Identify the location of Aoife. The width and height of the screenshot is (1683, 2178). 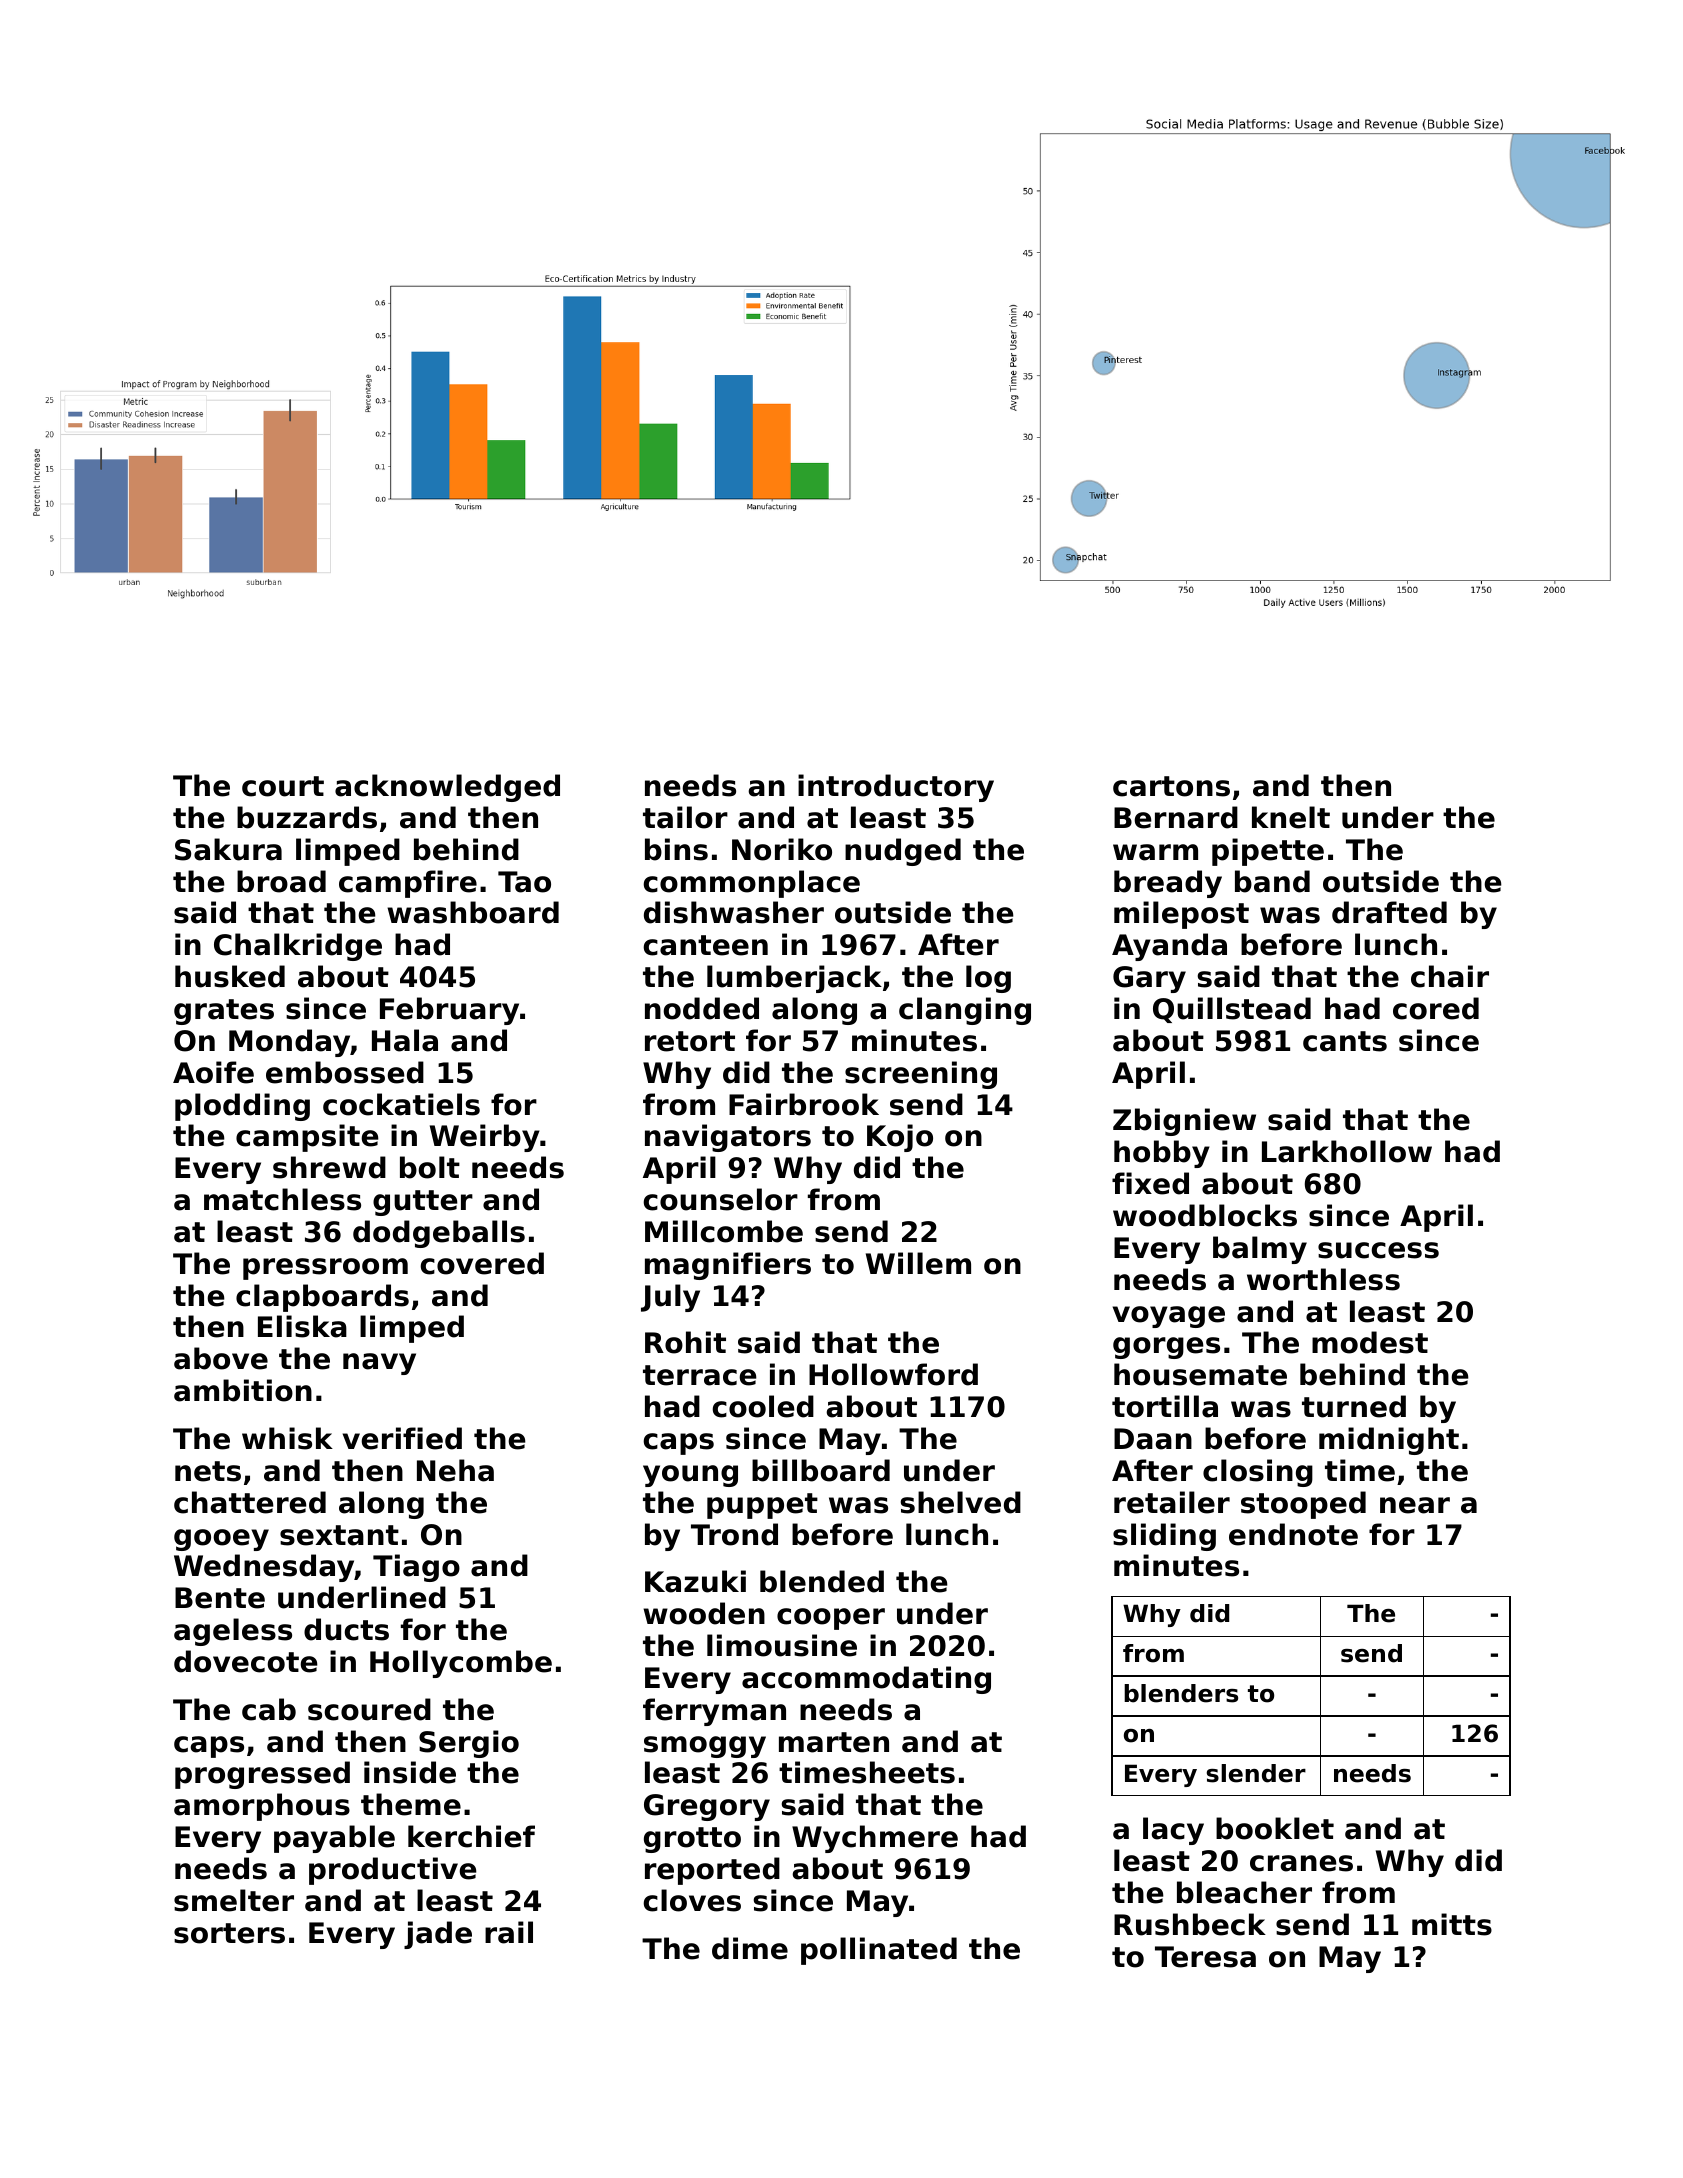
(213, 1072).
